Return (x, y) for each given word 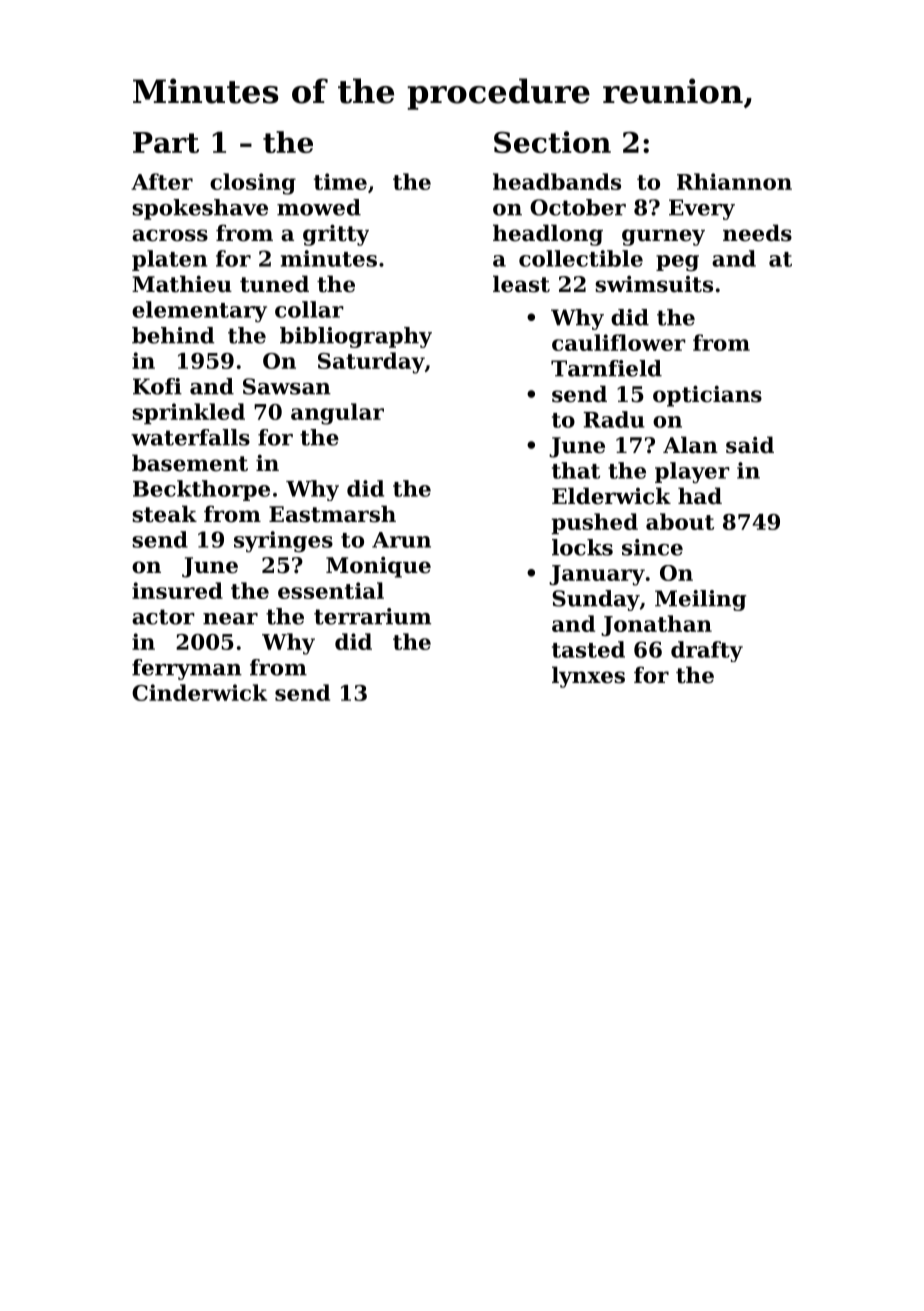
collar (309, 309)
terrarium (372, 616)
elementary (199, 311)
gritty (336, 235)
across (170, 235)
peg (677, 263)
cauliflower (619, 342)
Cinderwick (199, 692)
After (162, 181)
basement (190, 463)
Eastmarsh (332, 514)
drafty (707, 651)
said (750, 445)
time (340, 181)
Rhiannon (734, 181)
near (230, 619)
